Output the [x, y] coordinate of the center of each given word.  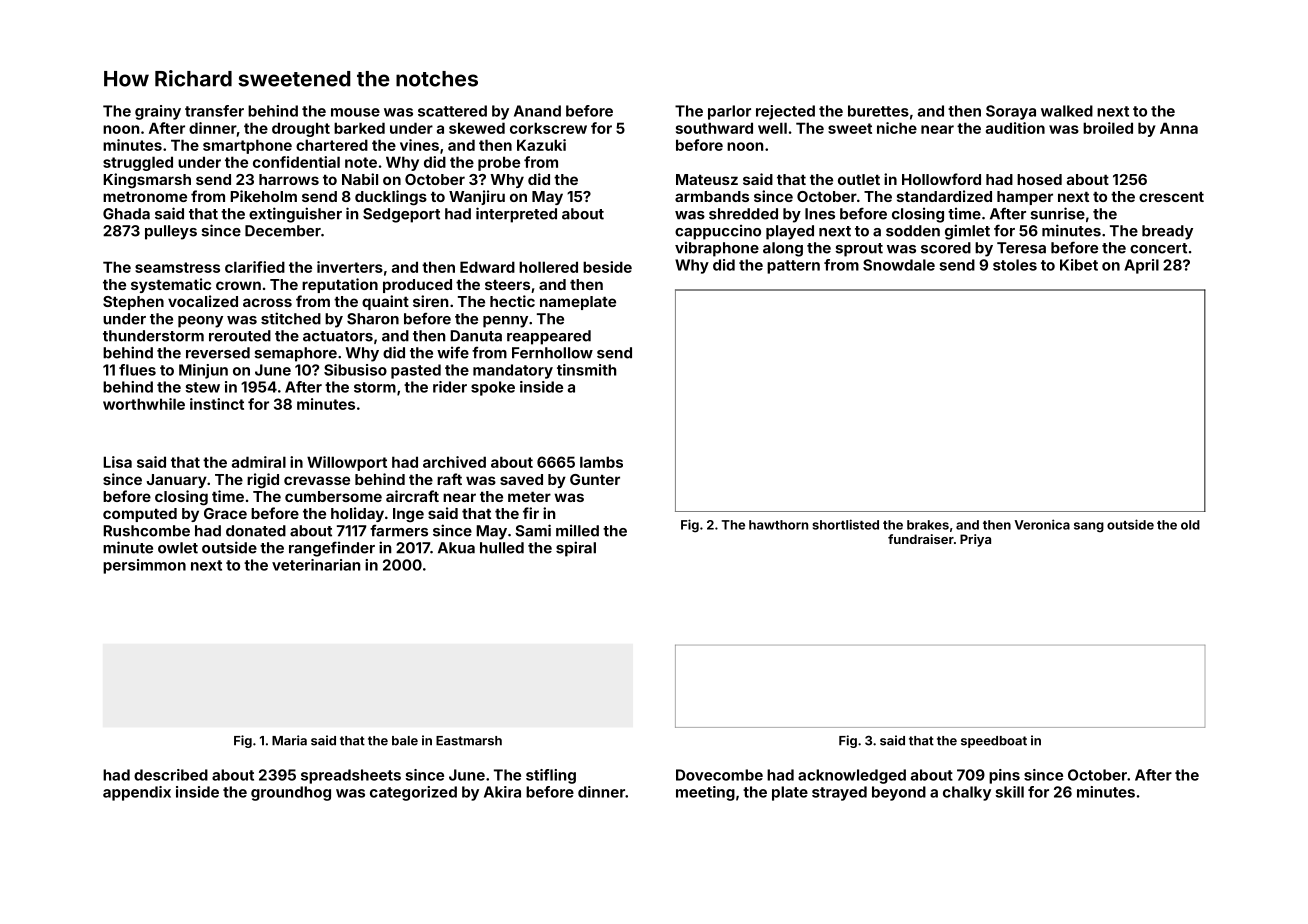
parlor [729, 112]
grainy [158, 112]
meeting [705, 793]
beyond [899, 793]
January [177, 481]
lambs [601, 462]
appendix [137, 793]
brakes [928, 525]
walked [1067, 111]
